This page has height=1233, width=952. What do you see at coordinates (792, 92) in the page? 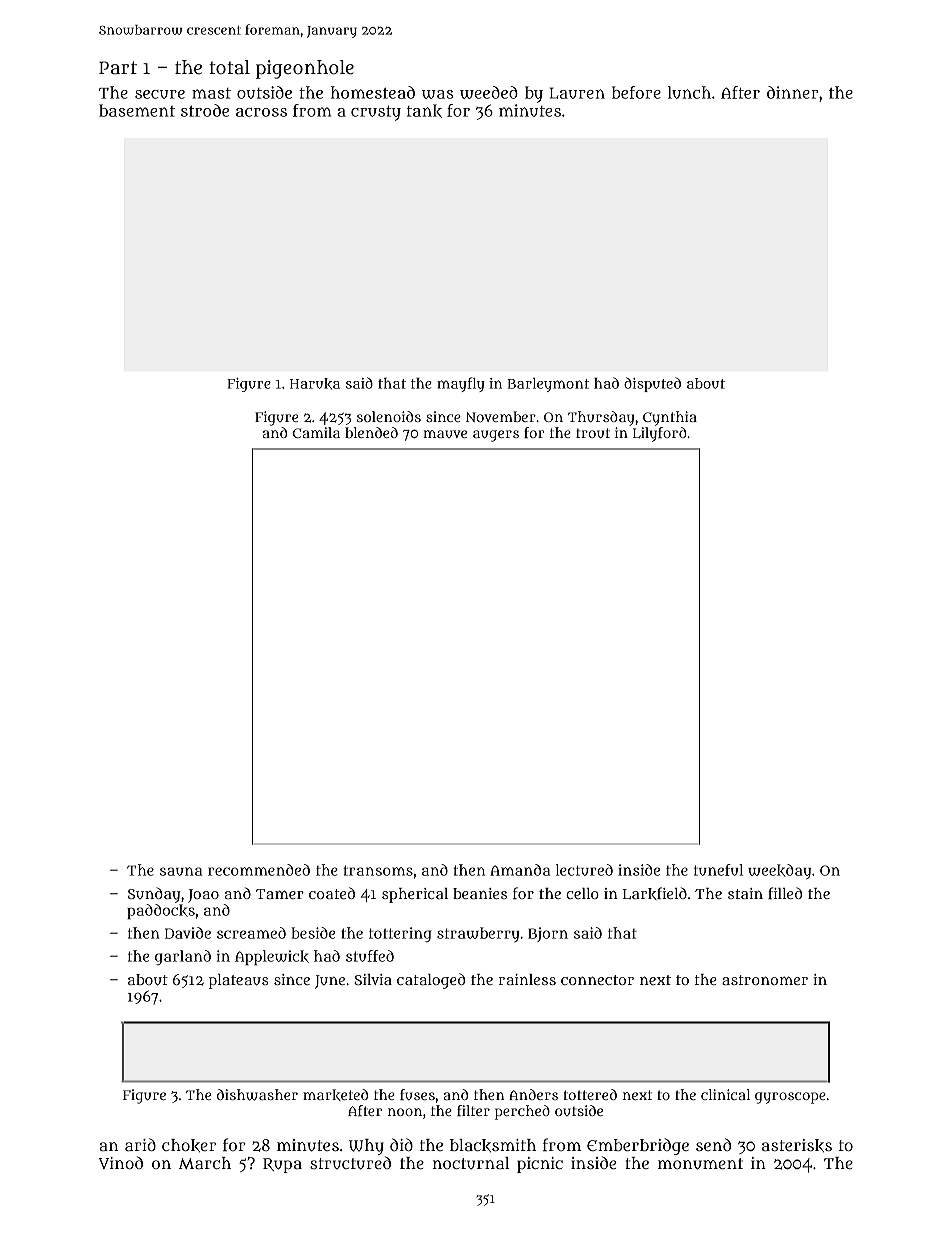
I see `dinner` at bounding box center [792, 92].
